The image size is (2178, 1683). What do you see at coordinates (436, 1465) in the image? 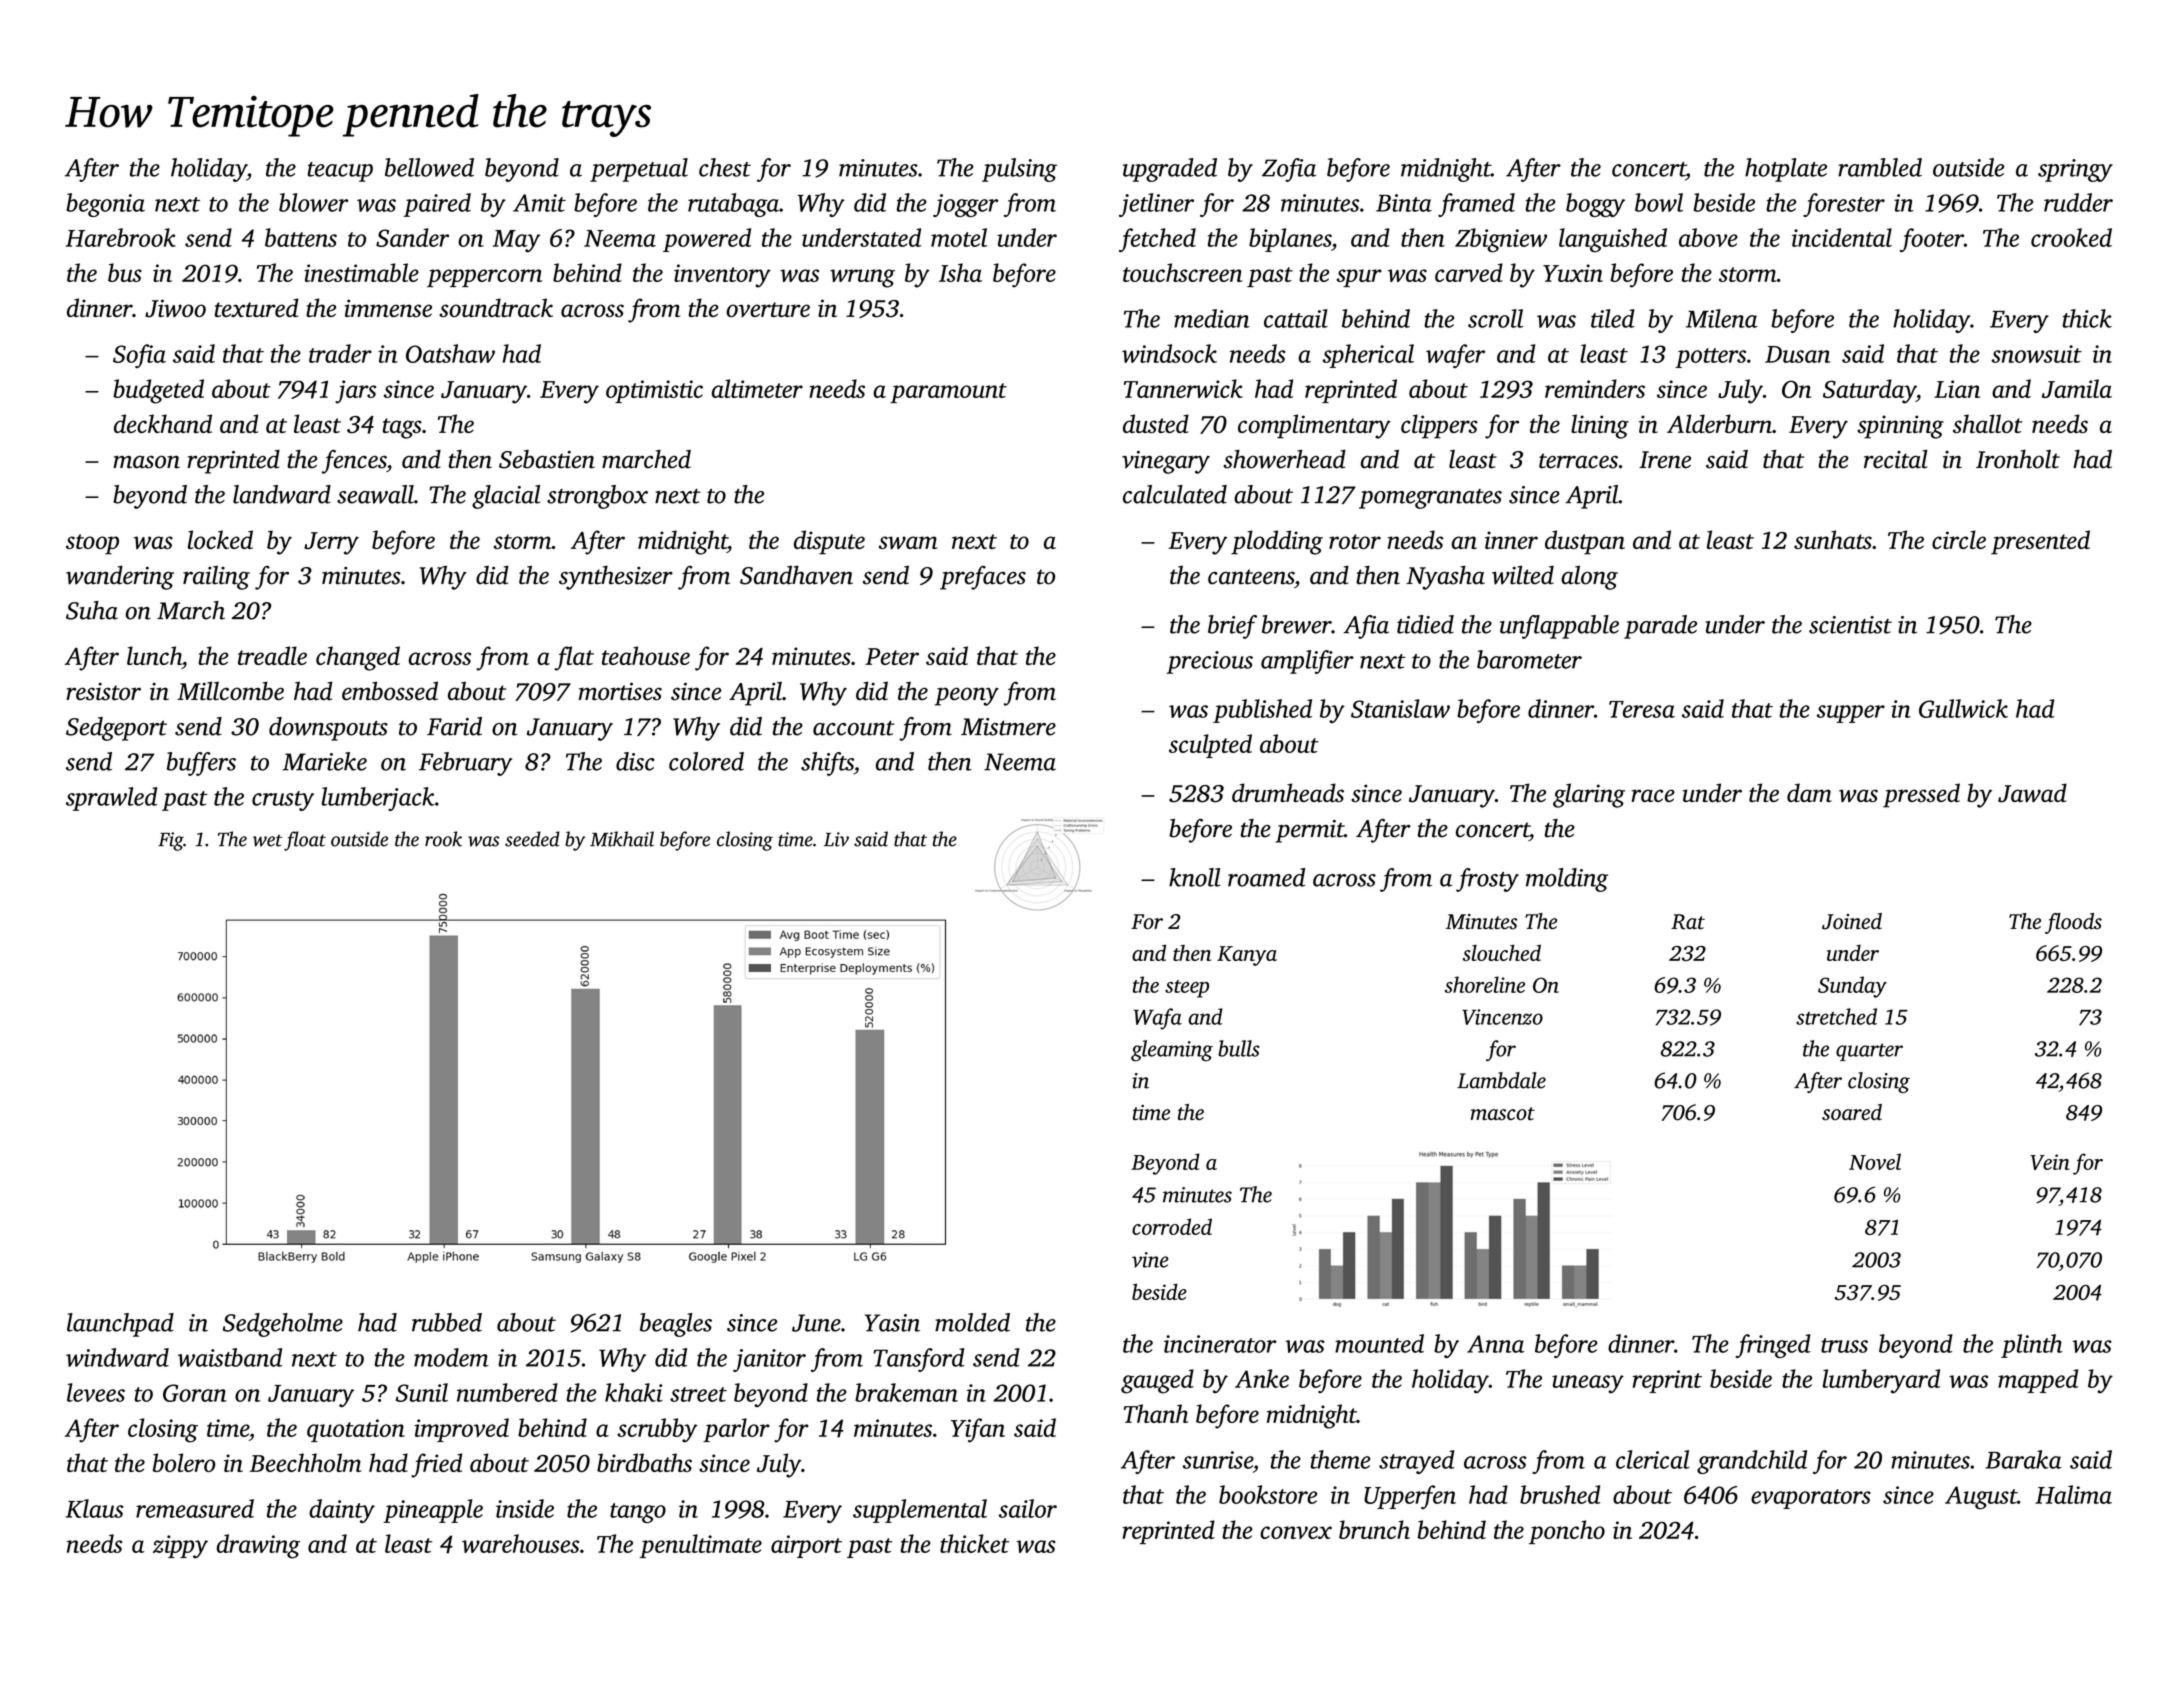
I see `fried` at bounding box center [436, 1465].
